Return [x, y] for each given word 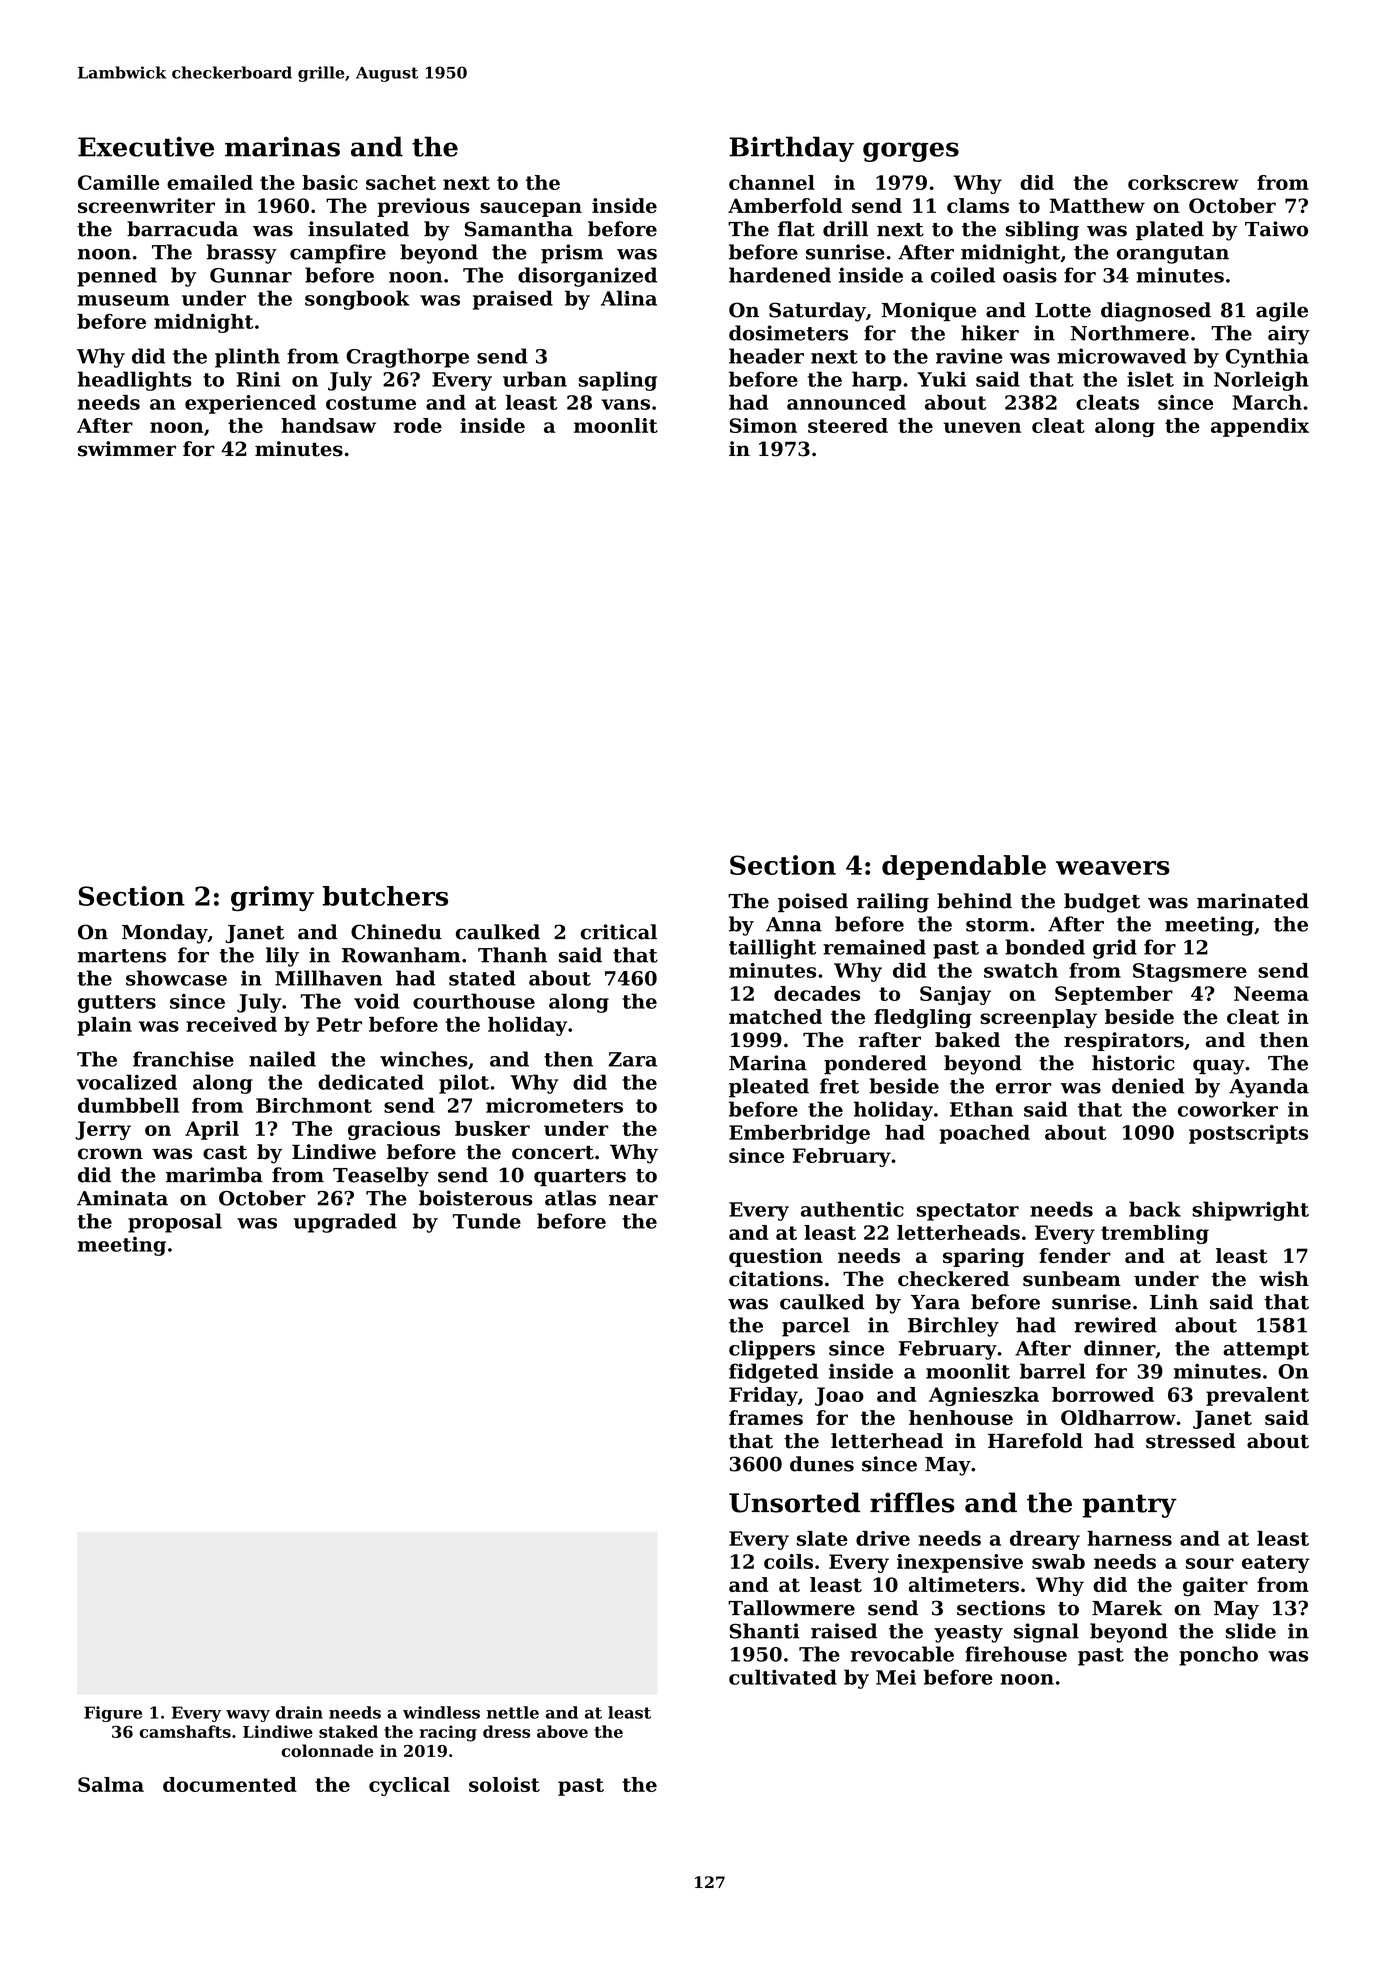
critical [619, 932]
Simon [763, 425]
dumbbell [128, 1105]
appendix [1260, 427]
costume [371, 403]
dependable [964, 867]
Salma [111, 1784]
